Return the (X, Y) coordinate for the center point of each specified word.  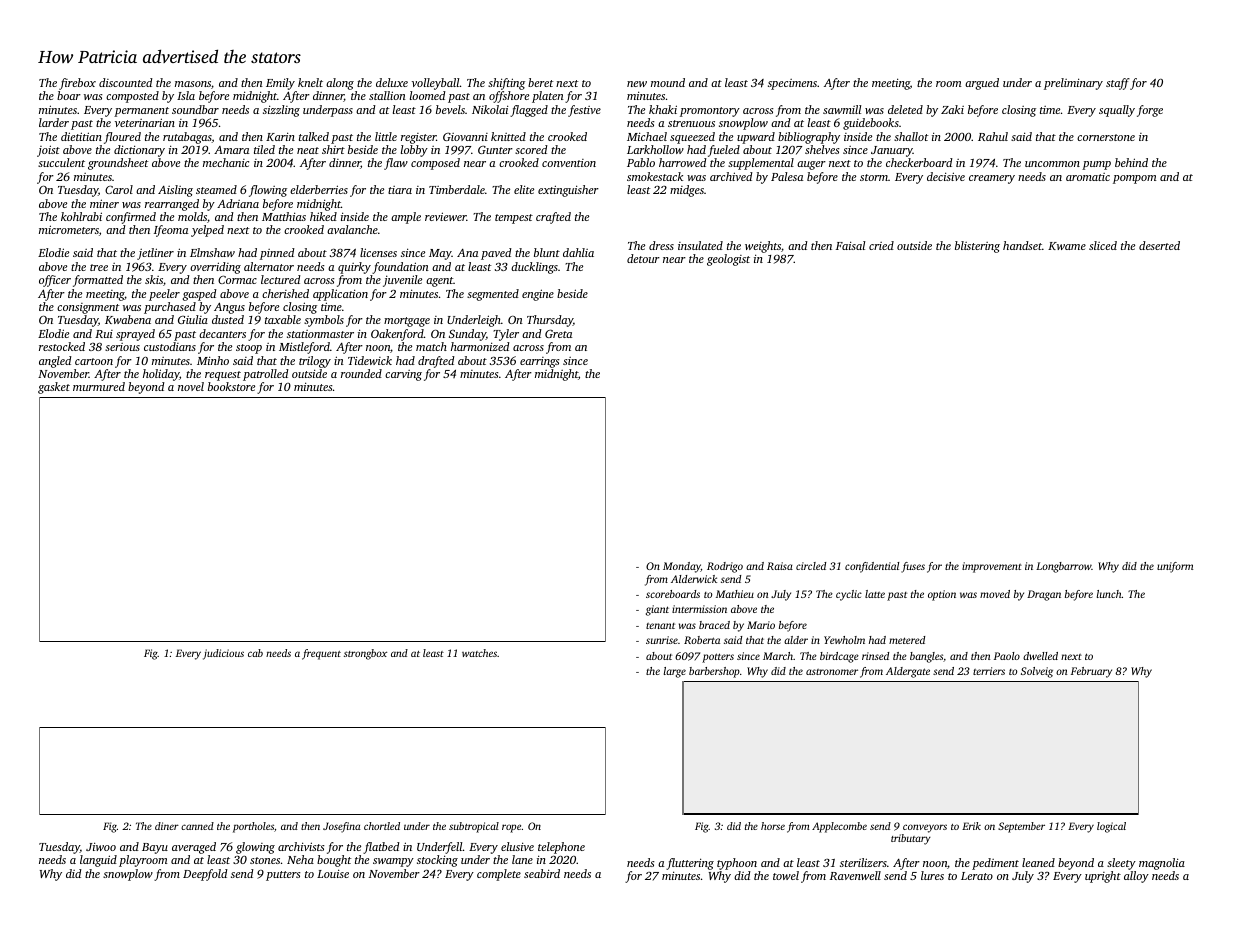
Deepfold (205, 875)
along (340, 84)
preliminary (1073, 84)
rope (511, 828)
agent (439, 282)
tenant (660, 626)
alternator (269, 266)
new (637, 84)
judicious (223, 654)
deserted (1159, 245)
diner (167, 826)
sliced (1103, 245)
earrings (540, 362)
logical (1111, 827)
